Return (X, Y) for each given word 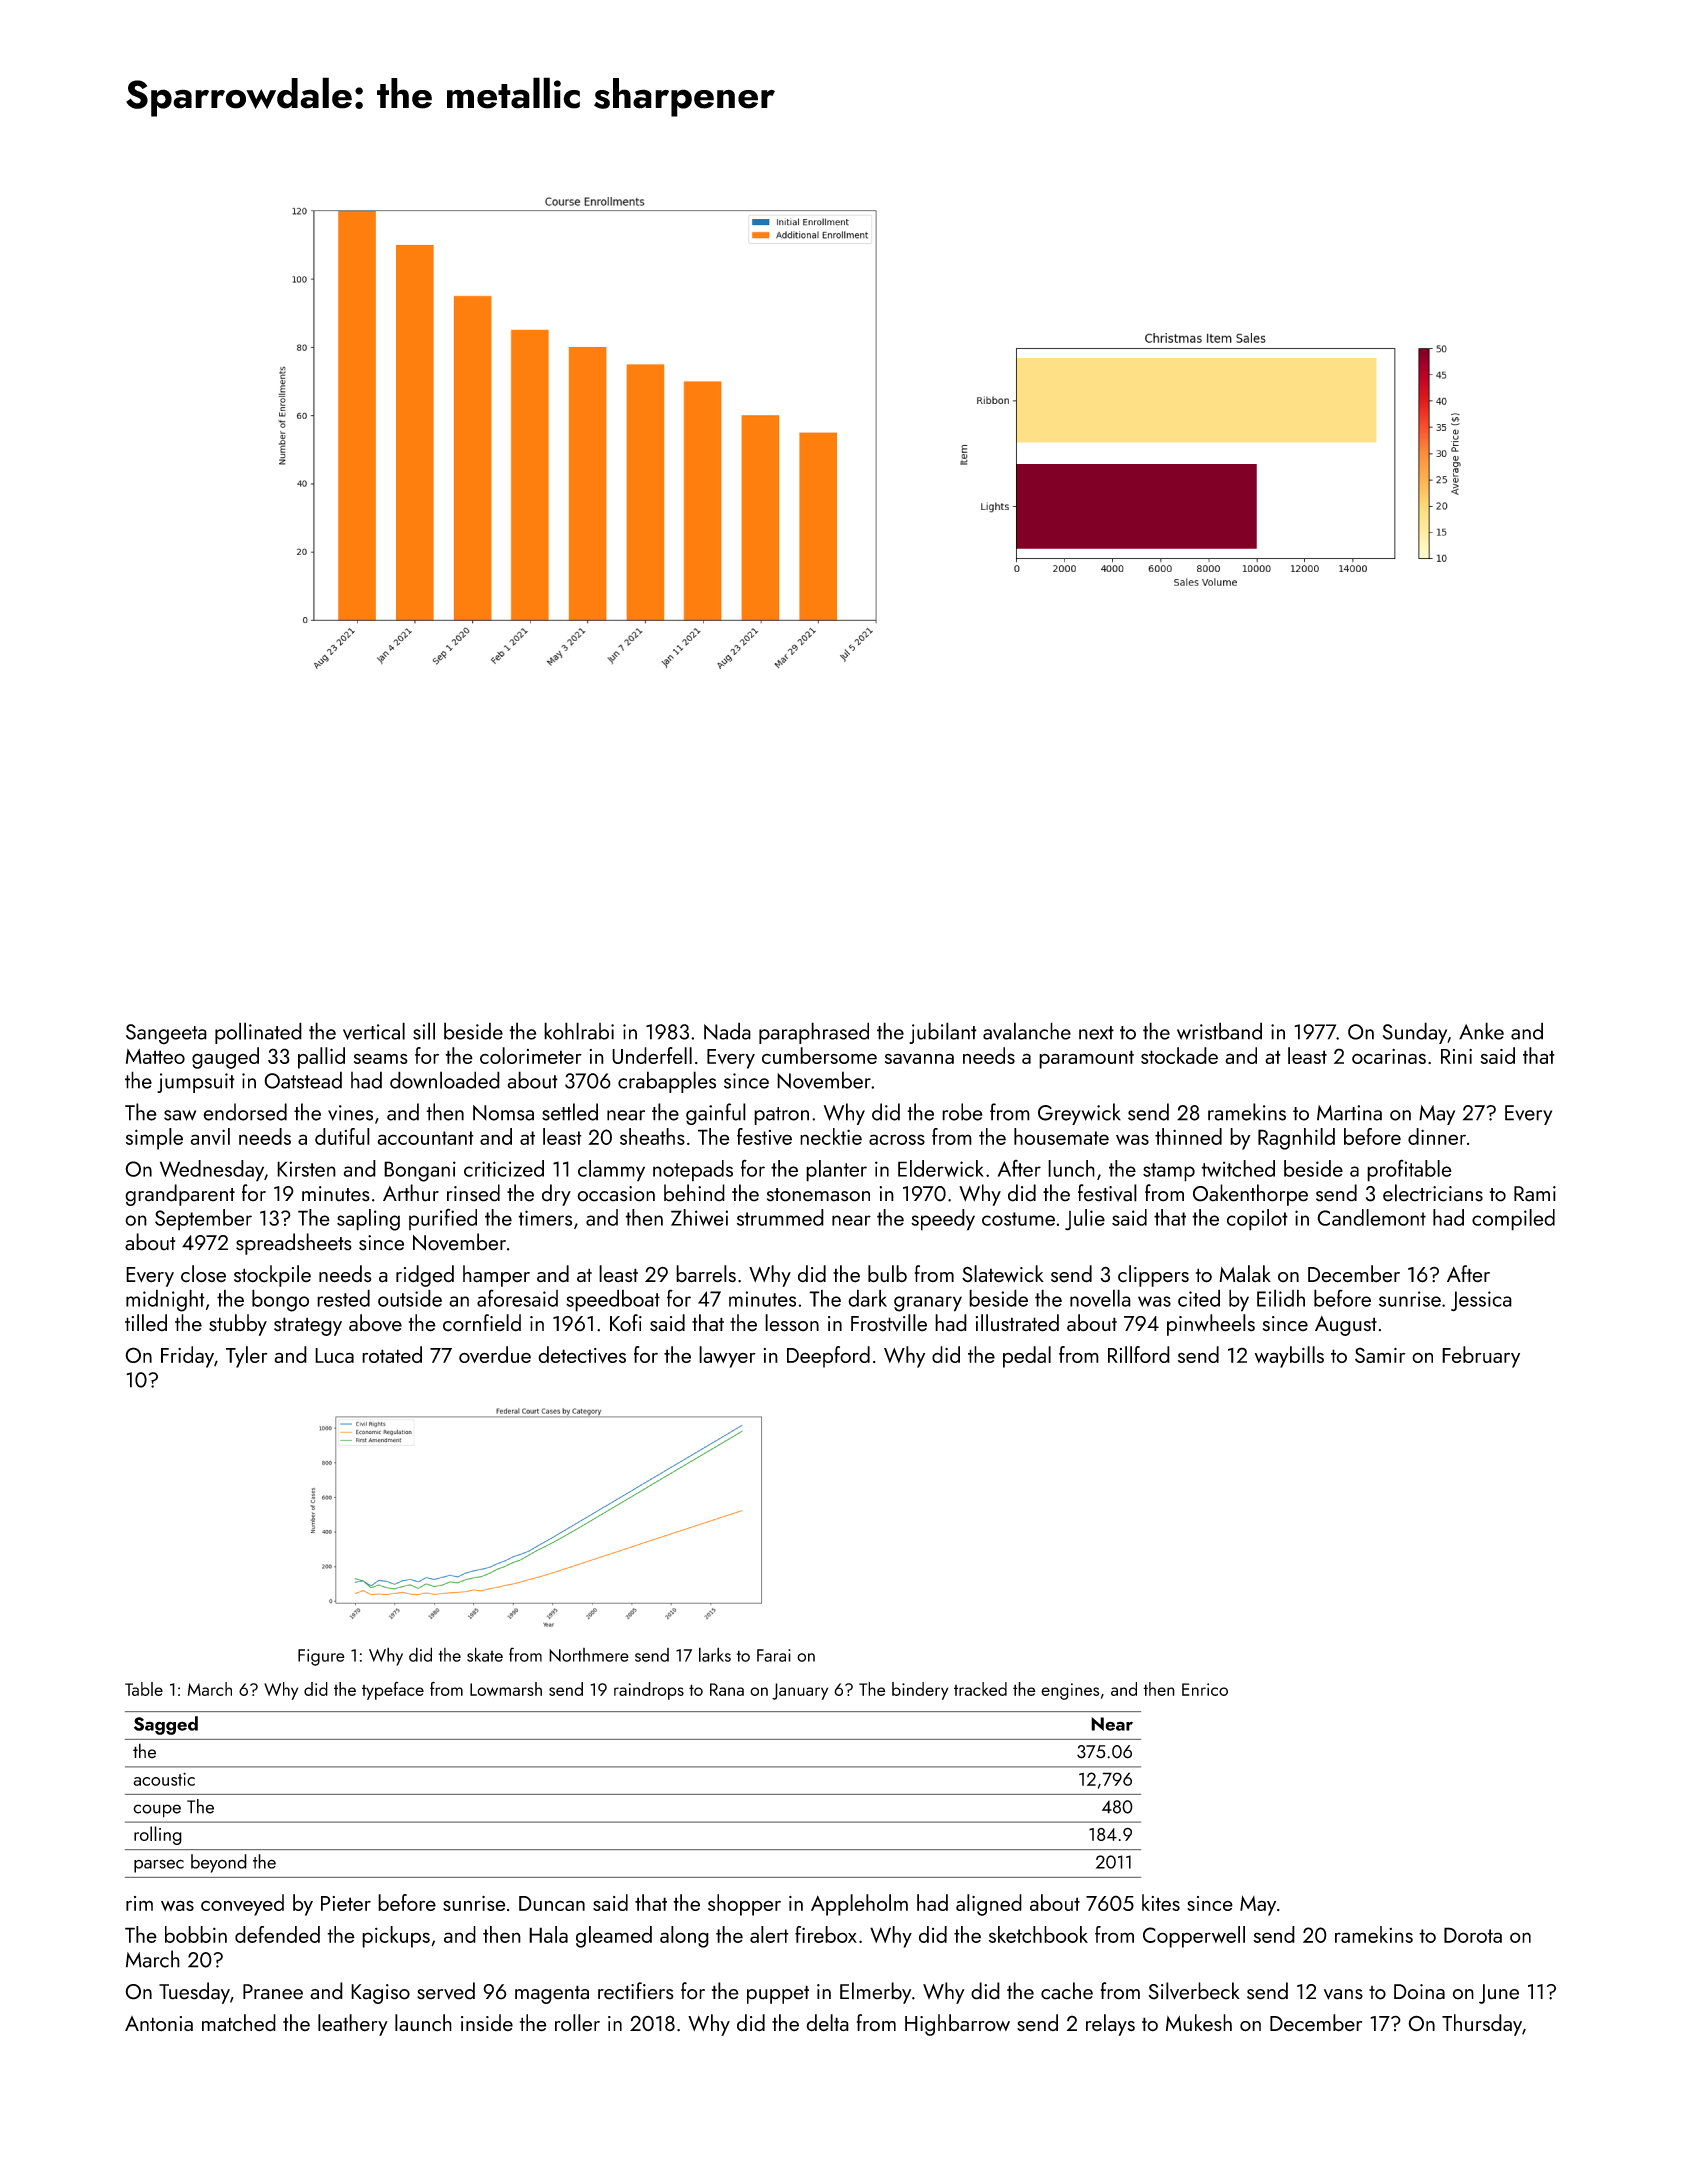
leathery (353, 2025)
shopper (744, 1905)
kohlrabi (579, 1031)
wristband (1219, 1031)
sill (424, 1031)
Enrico (1205, 1689)
